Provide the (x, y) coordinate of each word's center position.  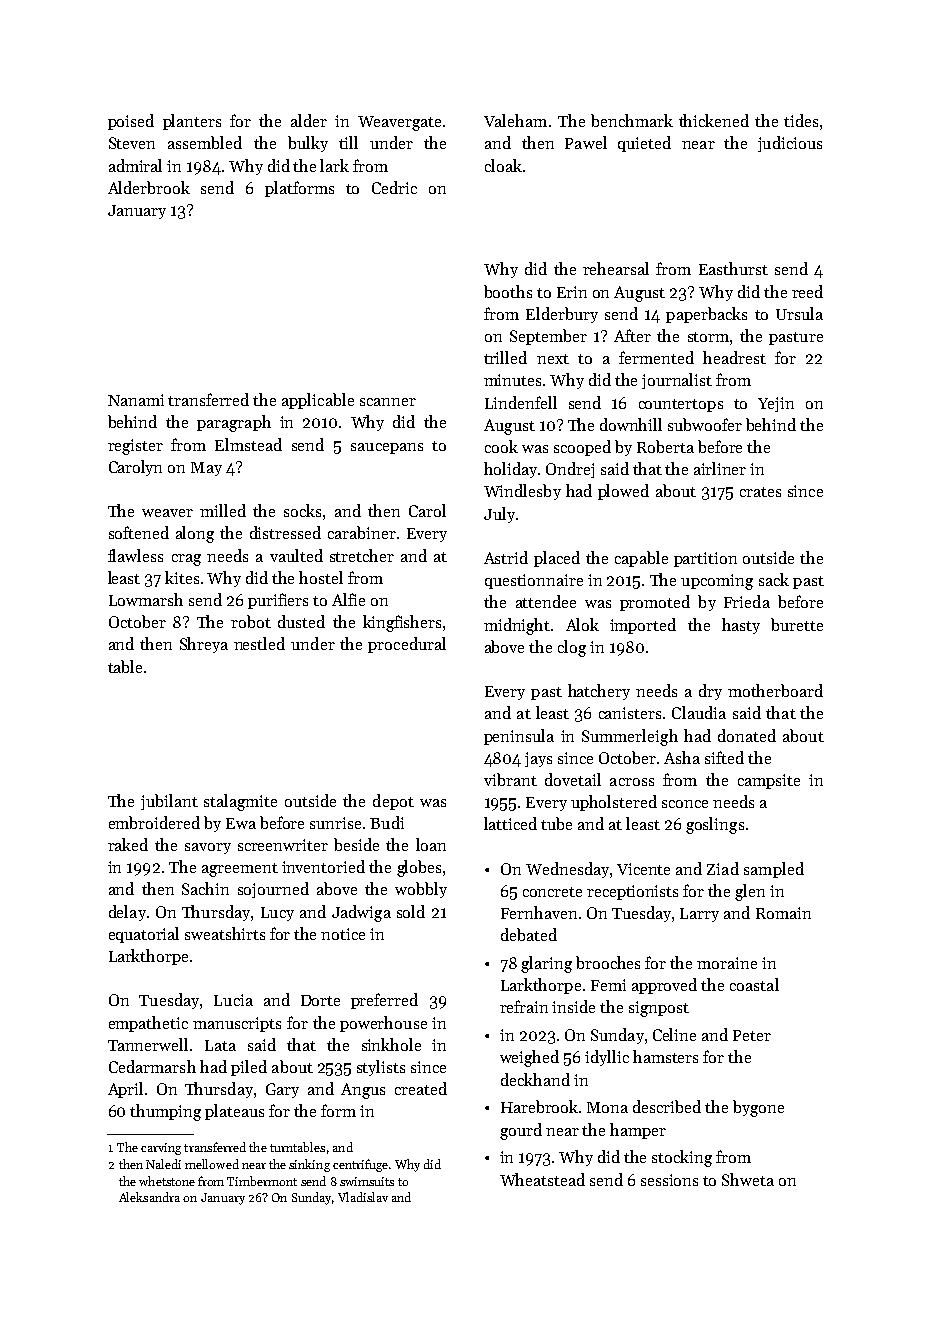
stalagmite (240, 802)
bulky (308, 144)
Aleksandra (149, 1197)
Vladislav (363, 1197)
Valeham (515, 120)
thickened (714, 120)
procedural (407, 645)
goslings (715, 825)
